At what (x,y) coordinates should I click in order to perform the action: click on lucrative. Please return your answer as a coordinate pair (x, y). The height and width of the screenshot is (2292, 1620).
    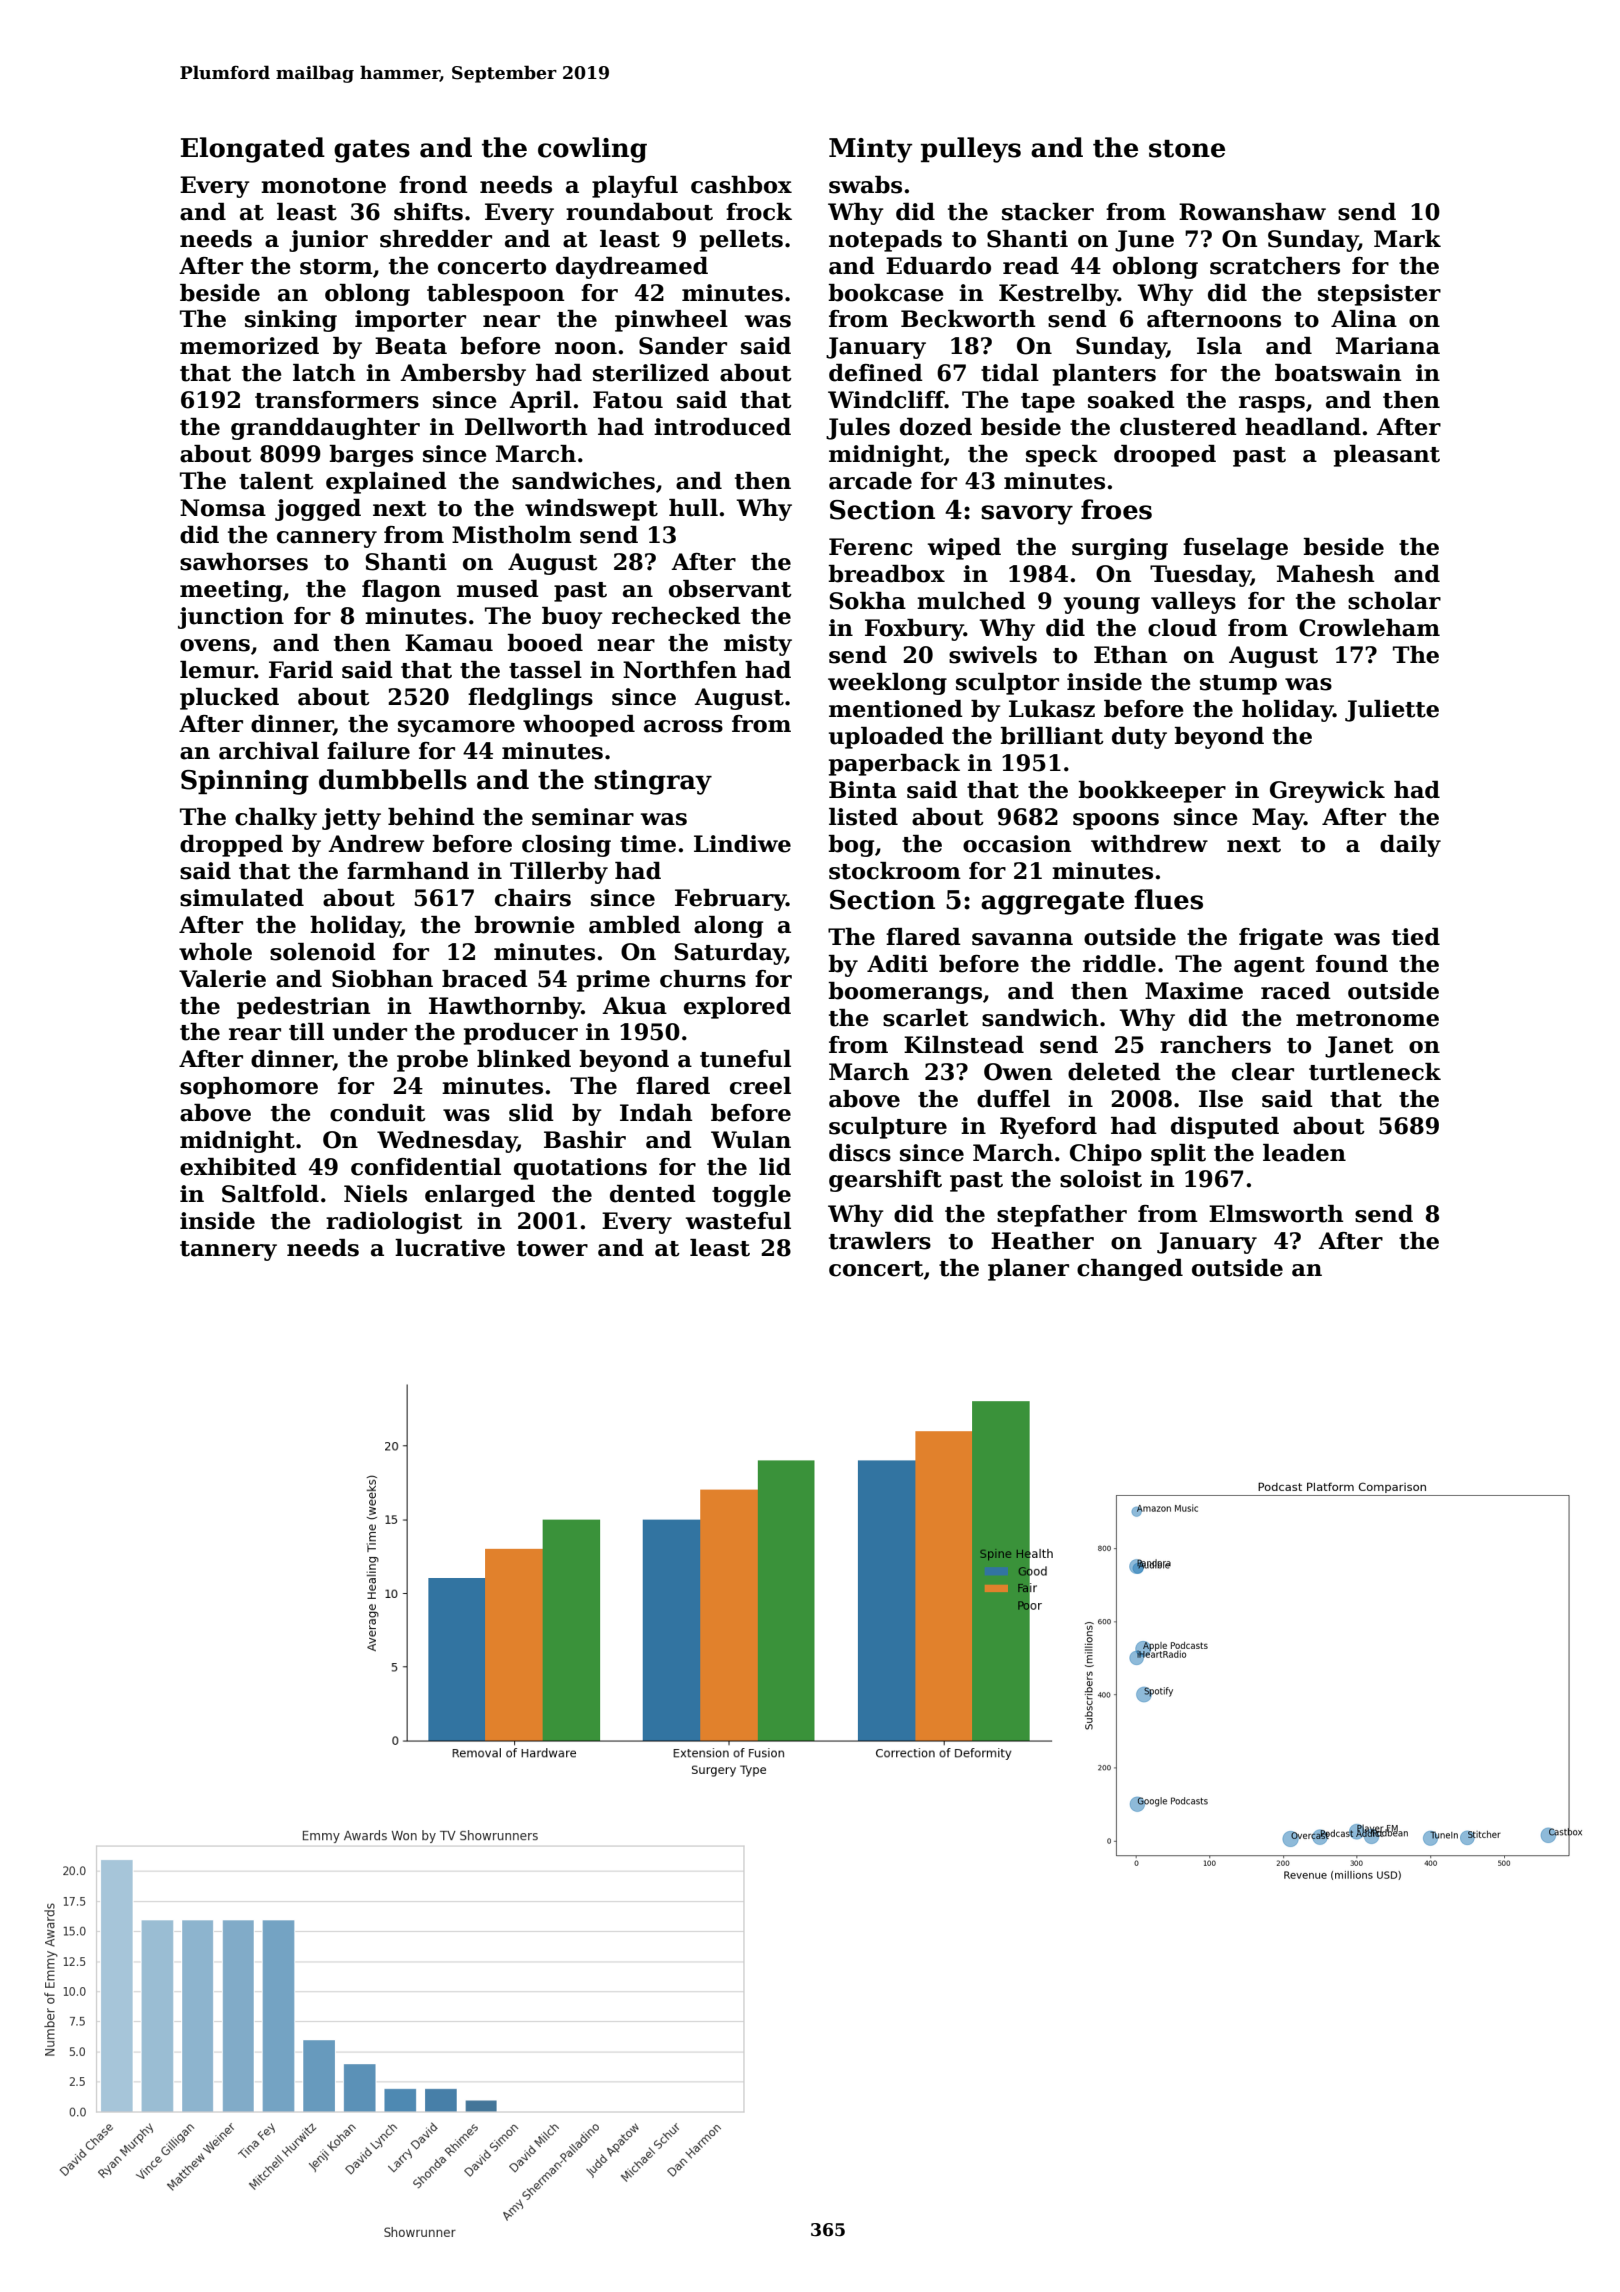
    Looking at the image, I should click on (450, 1248).
